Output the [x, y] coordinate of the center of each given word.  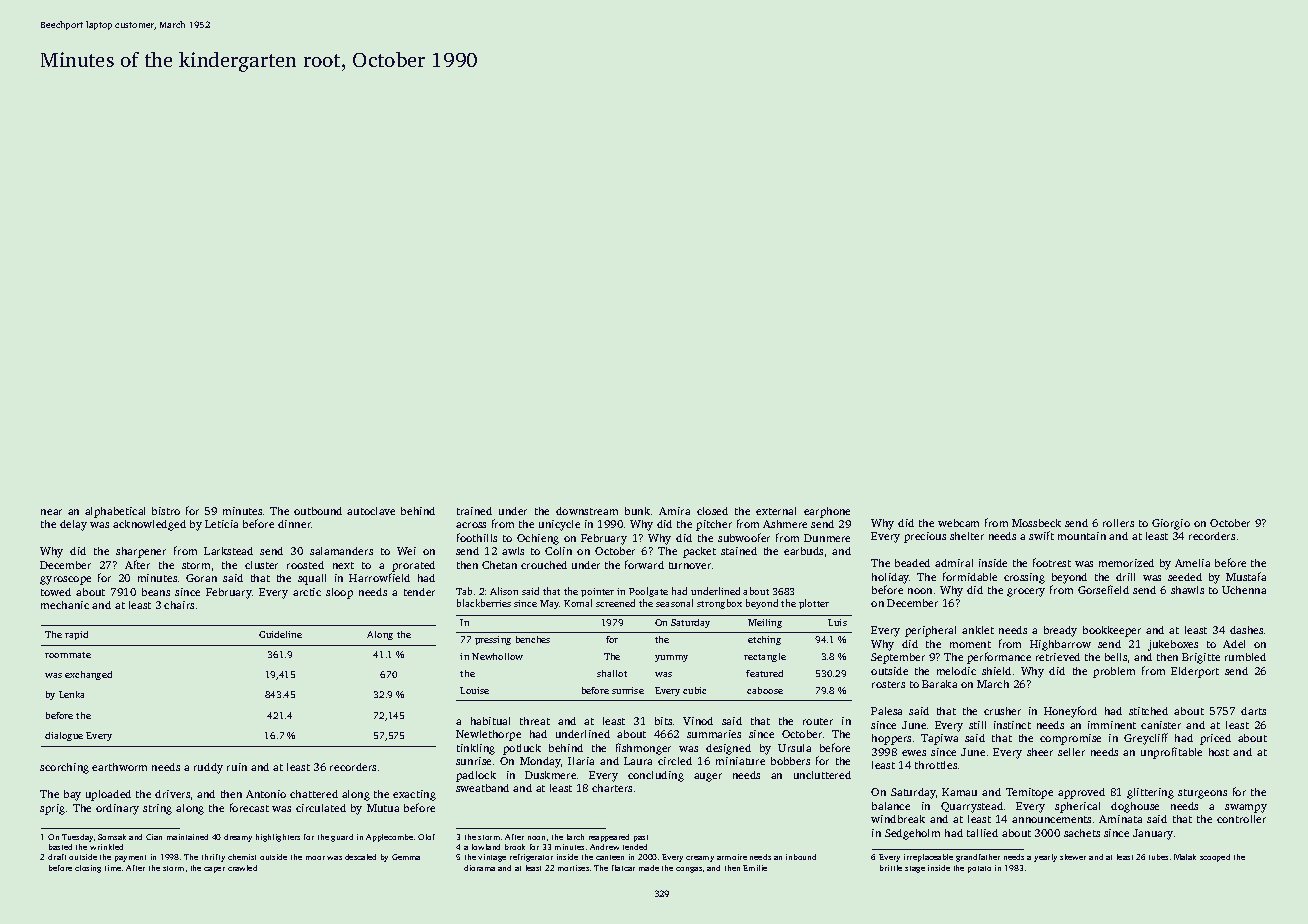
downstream [587, 511]
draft [57, 857]
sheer [1040, 752]
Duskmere [550, 775]
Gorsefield [1103, 589]
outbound [318, 511]
